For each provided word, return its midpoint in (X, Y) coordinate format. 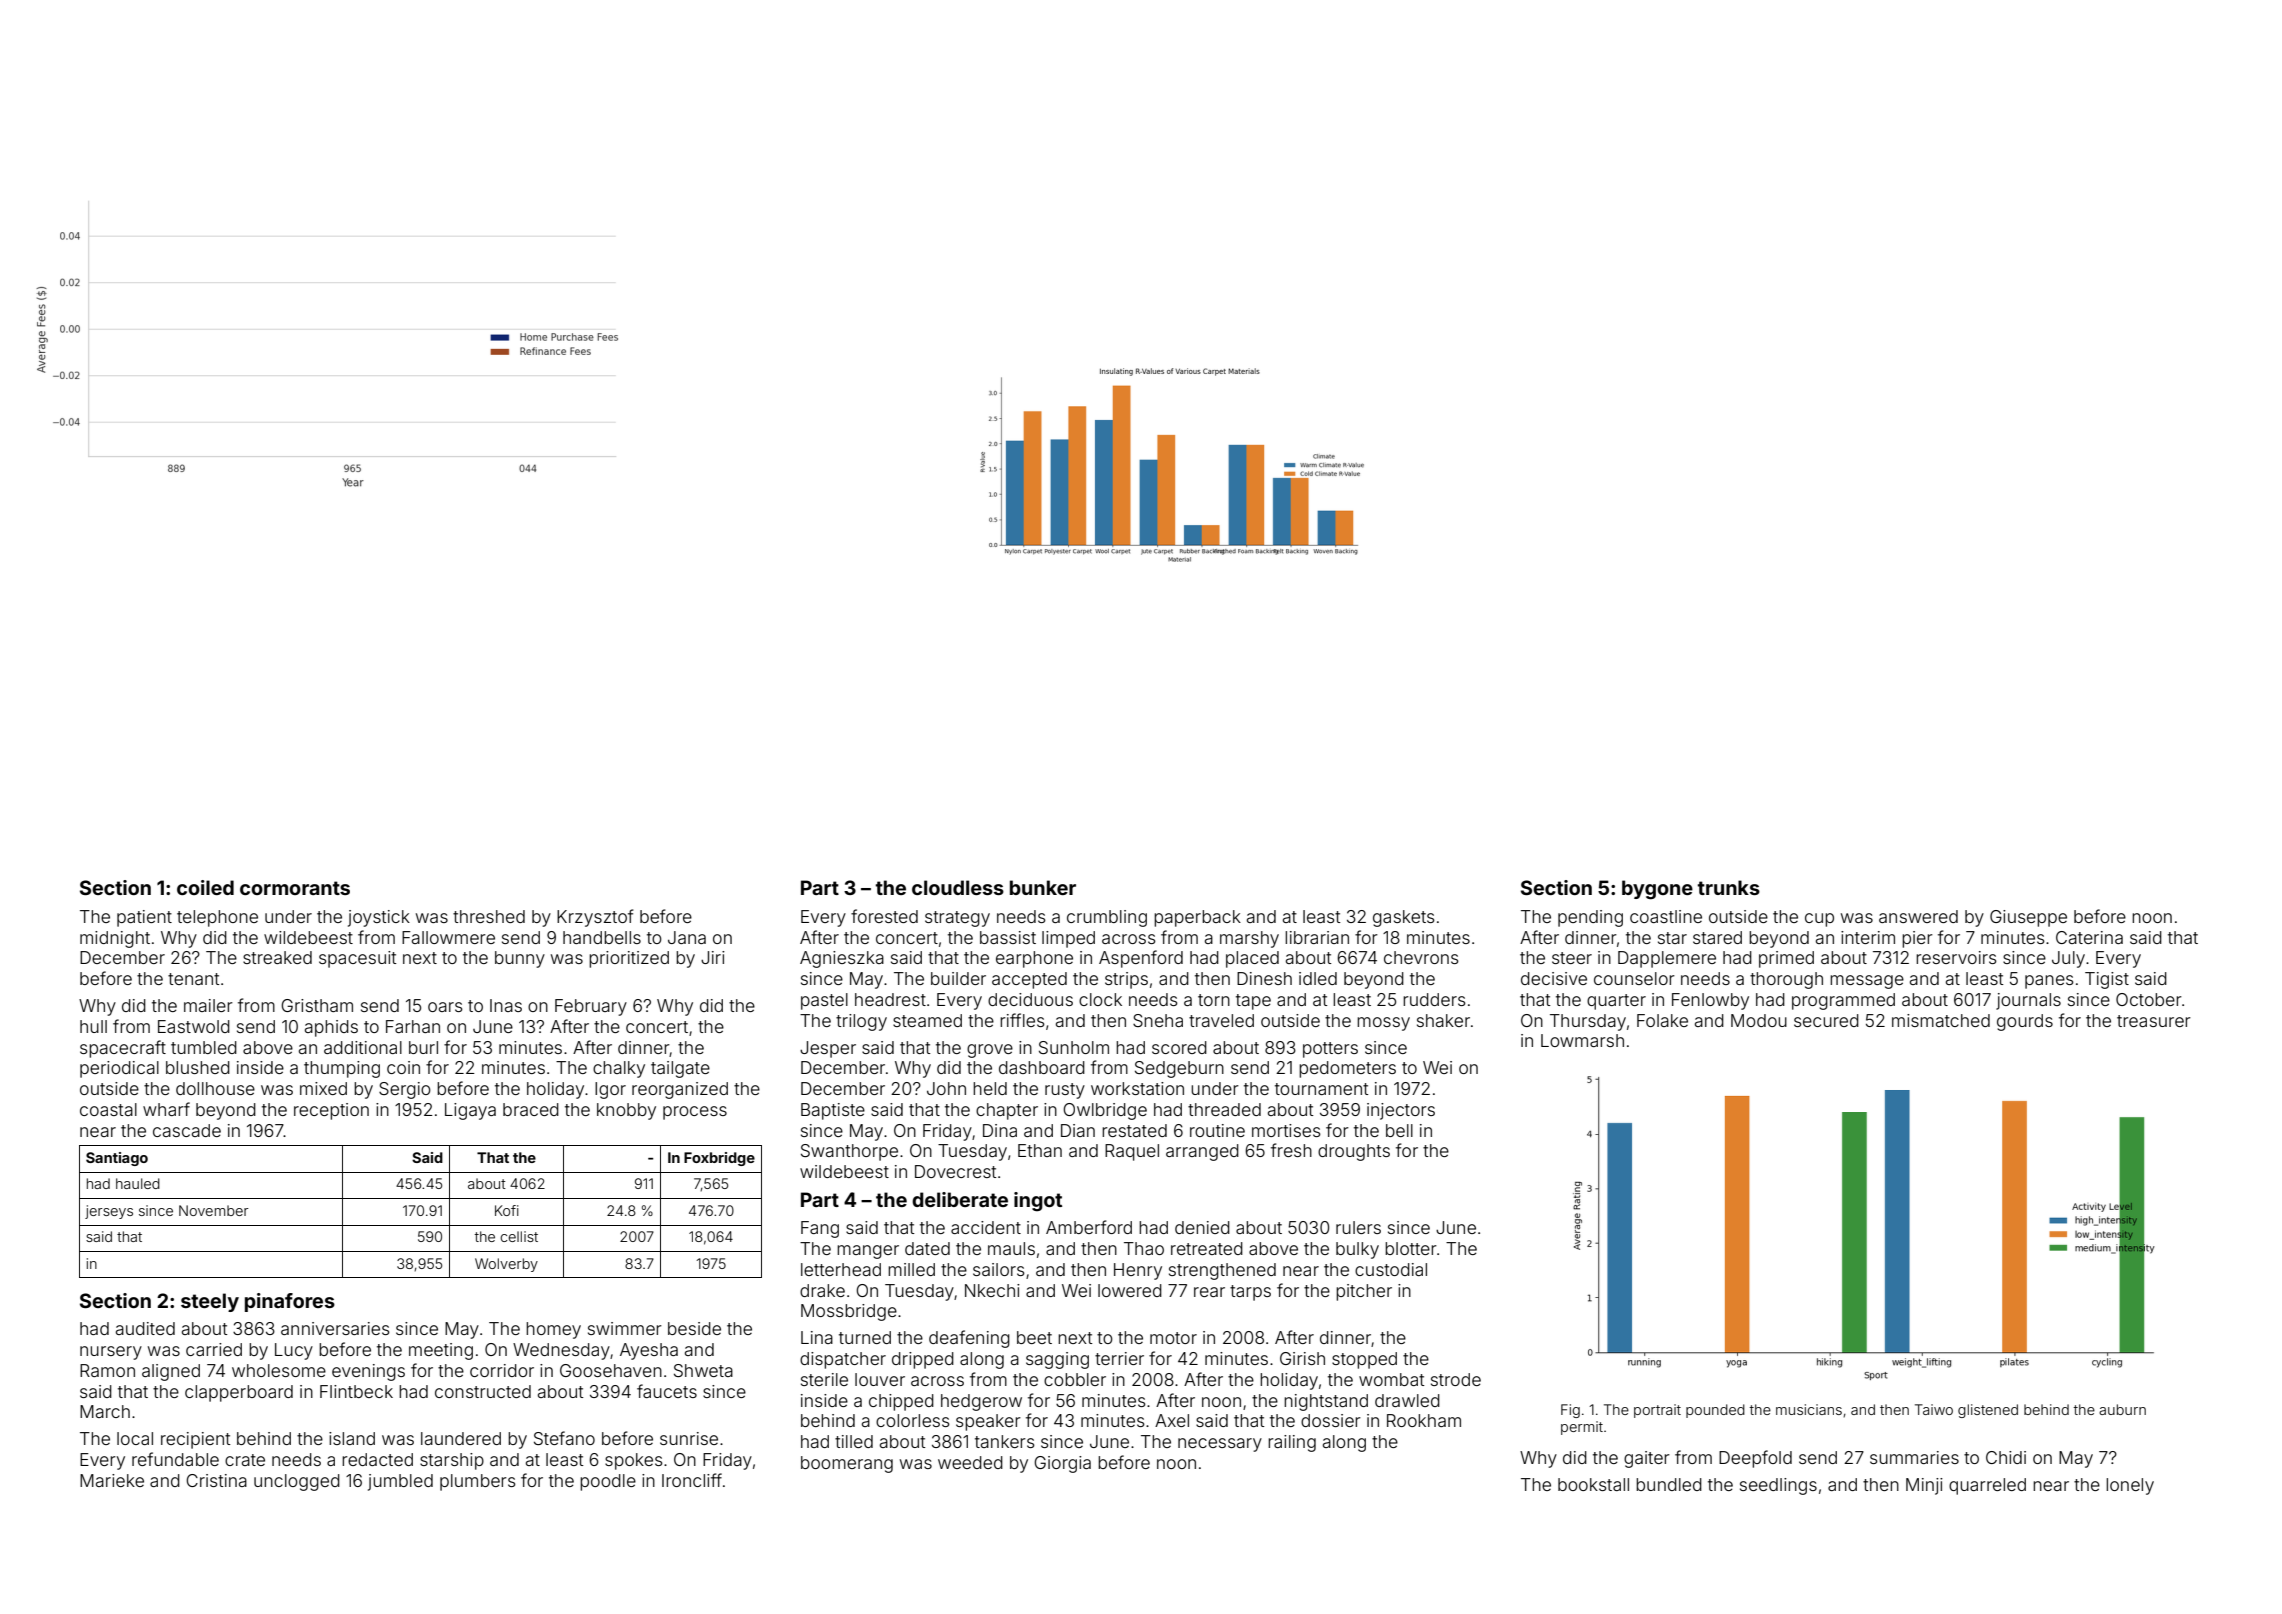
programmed (1843, 1001)
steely (210, 1302)
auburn (2122, 1409)
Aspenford (1141, 959)
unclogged (297, 1482)
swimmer (625, 1328)
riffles (1022, 1020)
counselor (1634, 978)
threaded (1224, 1109)
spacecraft (123, 1049)
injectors (1401, 1111)
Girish (1302, 1358)
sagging (1057, 1360)
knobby (626, 1111)
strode (1456, 1379)
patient (144, 918)
